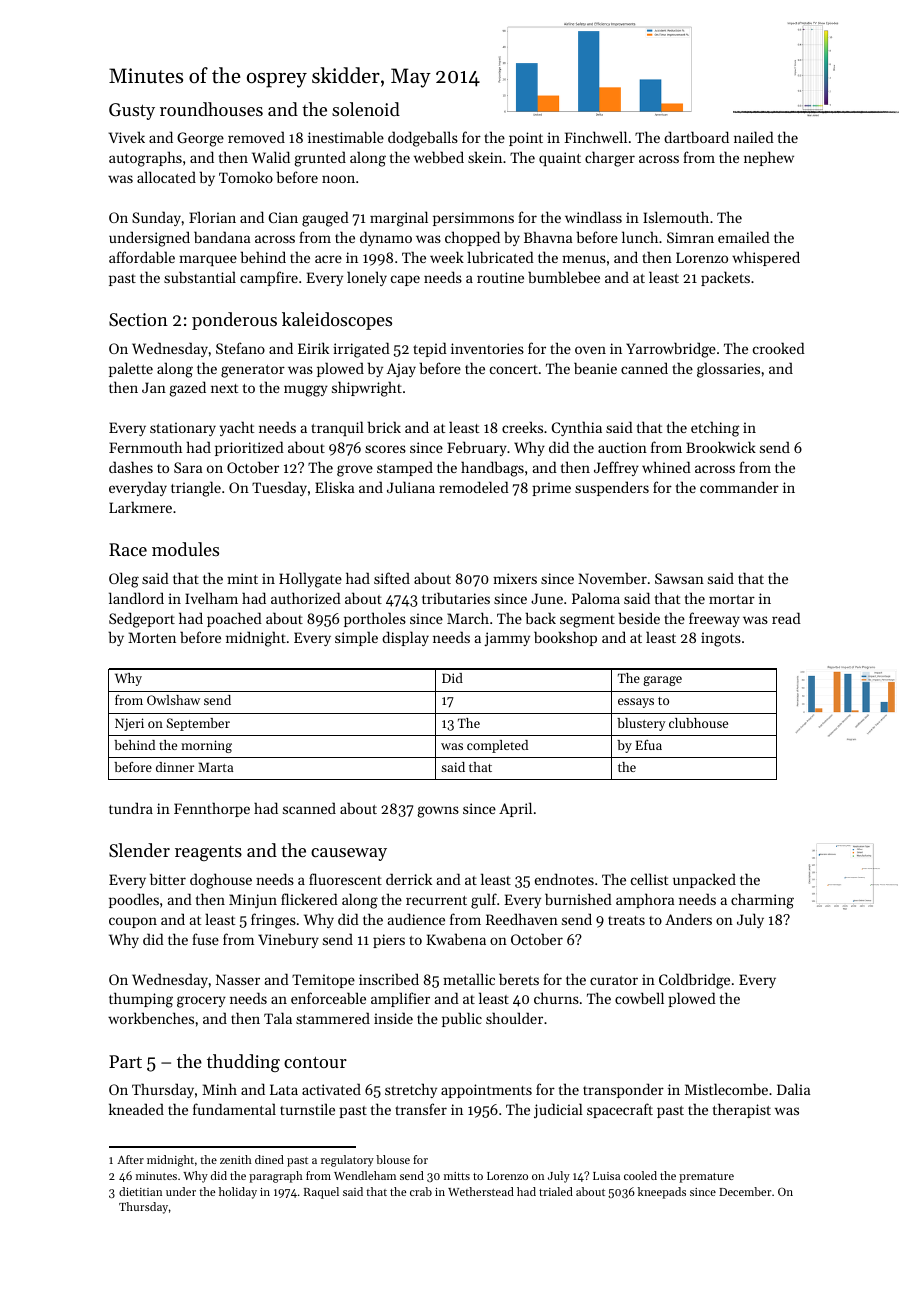 The image size is (924, 1311). I want to click on removed, so click(256, 137).
